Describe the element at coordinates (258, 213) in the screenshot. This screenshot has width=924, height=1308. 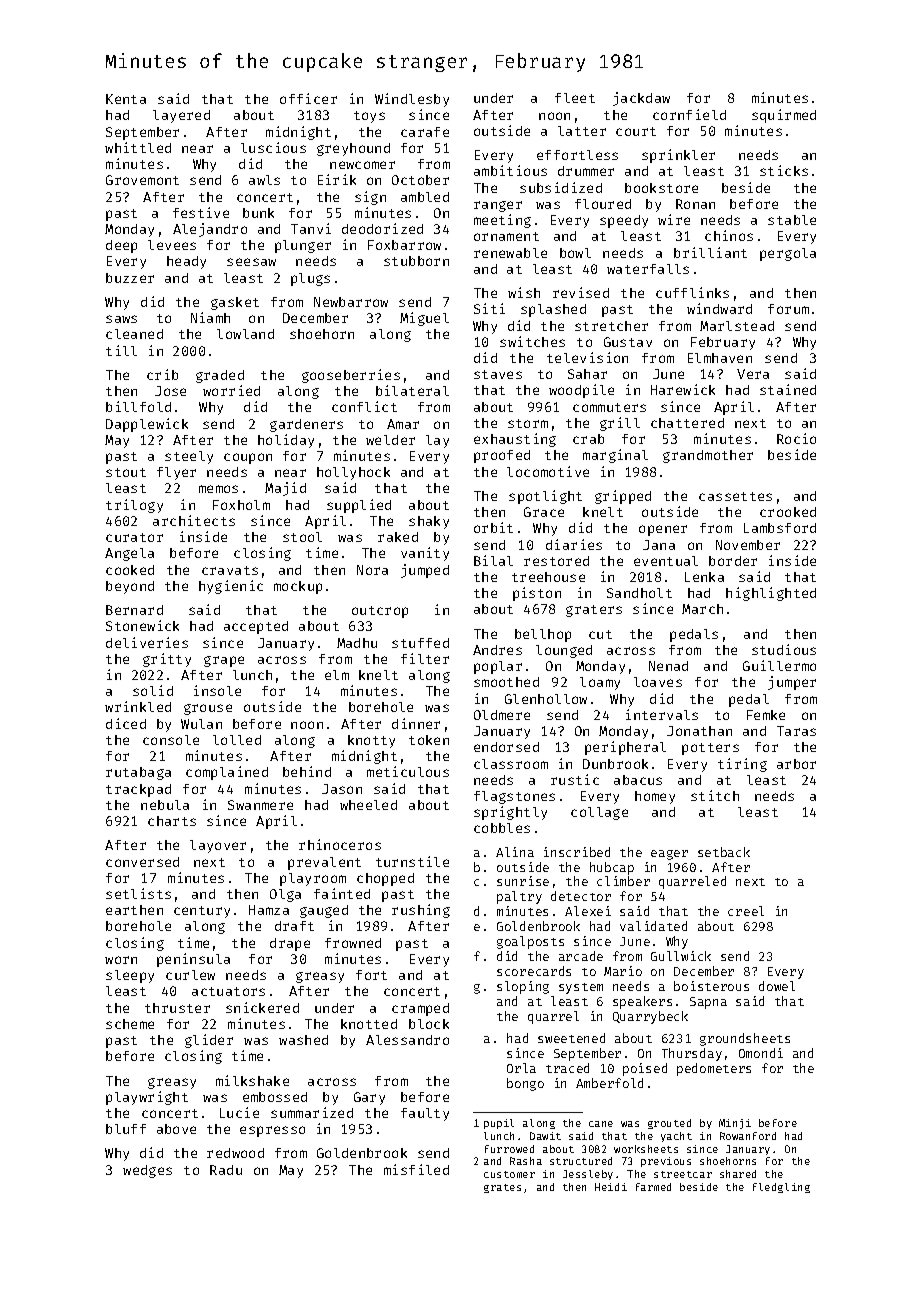
I see `bunk` at that location.
